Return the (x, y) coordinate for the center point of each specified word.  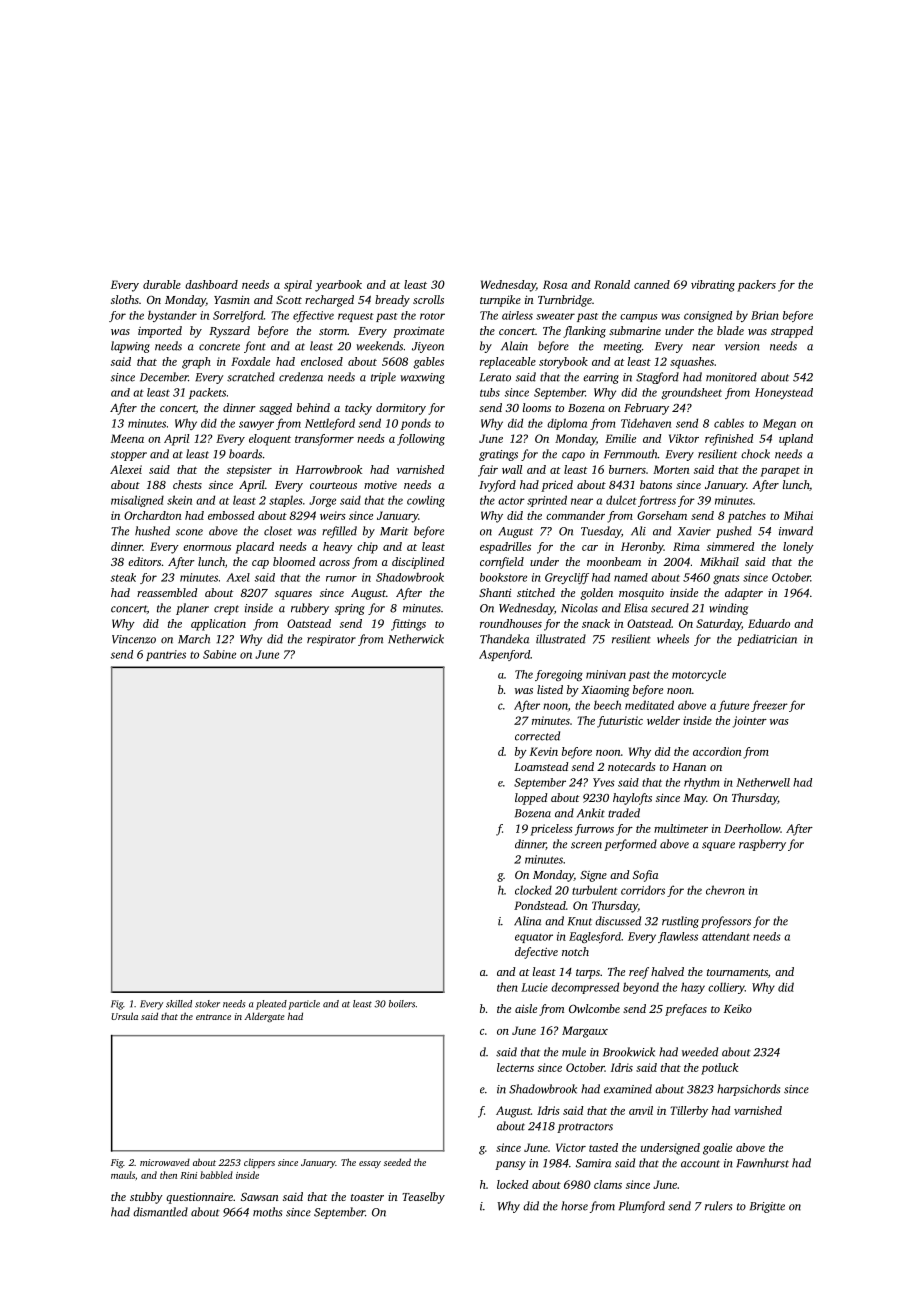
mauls (123, 1175)
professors (726, 922)
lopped (531, 799)
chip (367, 548)
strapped (792, 332)
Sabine (219, 654)
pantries (166, 655)
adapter (744, 594)
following (421, 440)
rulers (718, 1206)
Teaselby (423, 1198)
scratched (251, 377)
